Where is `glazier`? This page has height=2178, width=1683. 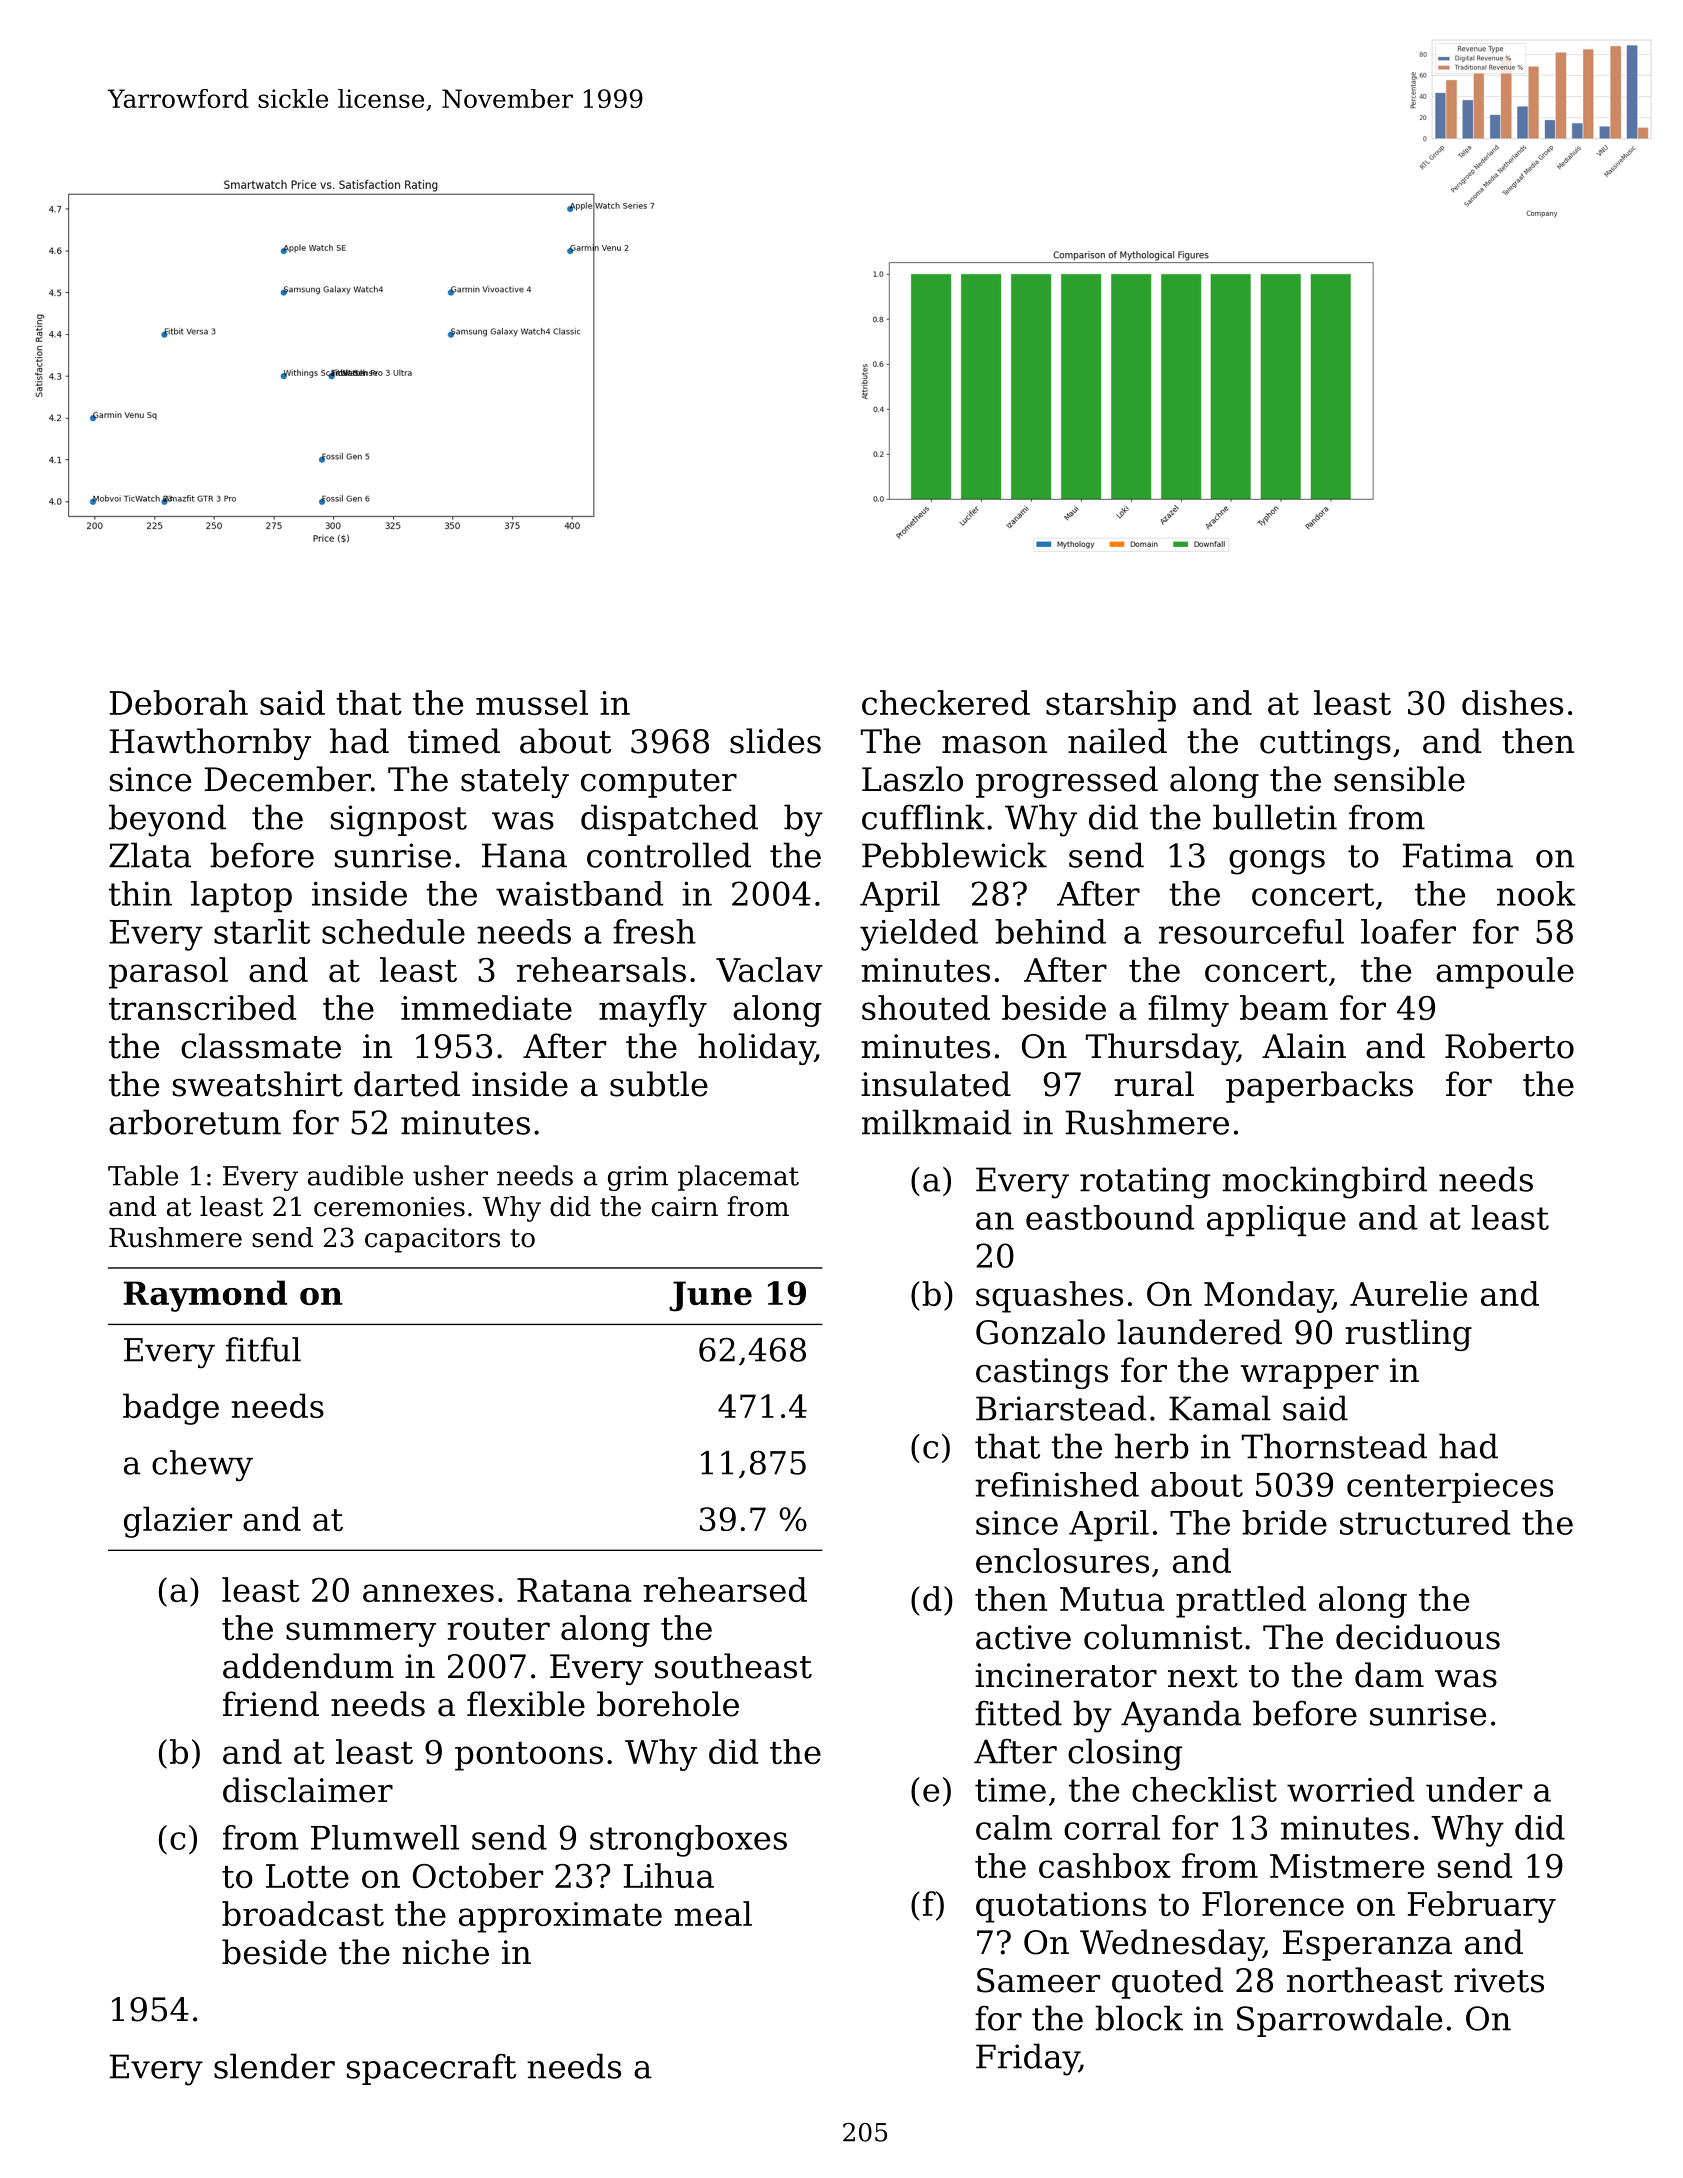 glazier is located at coordinates (178, 1522).
